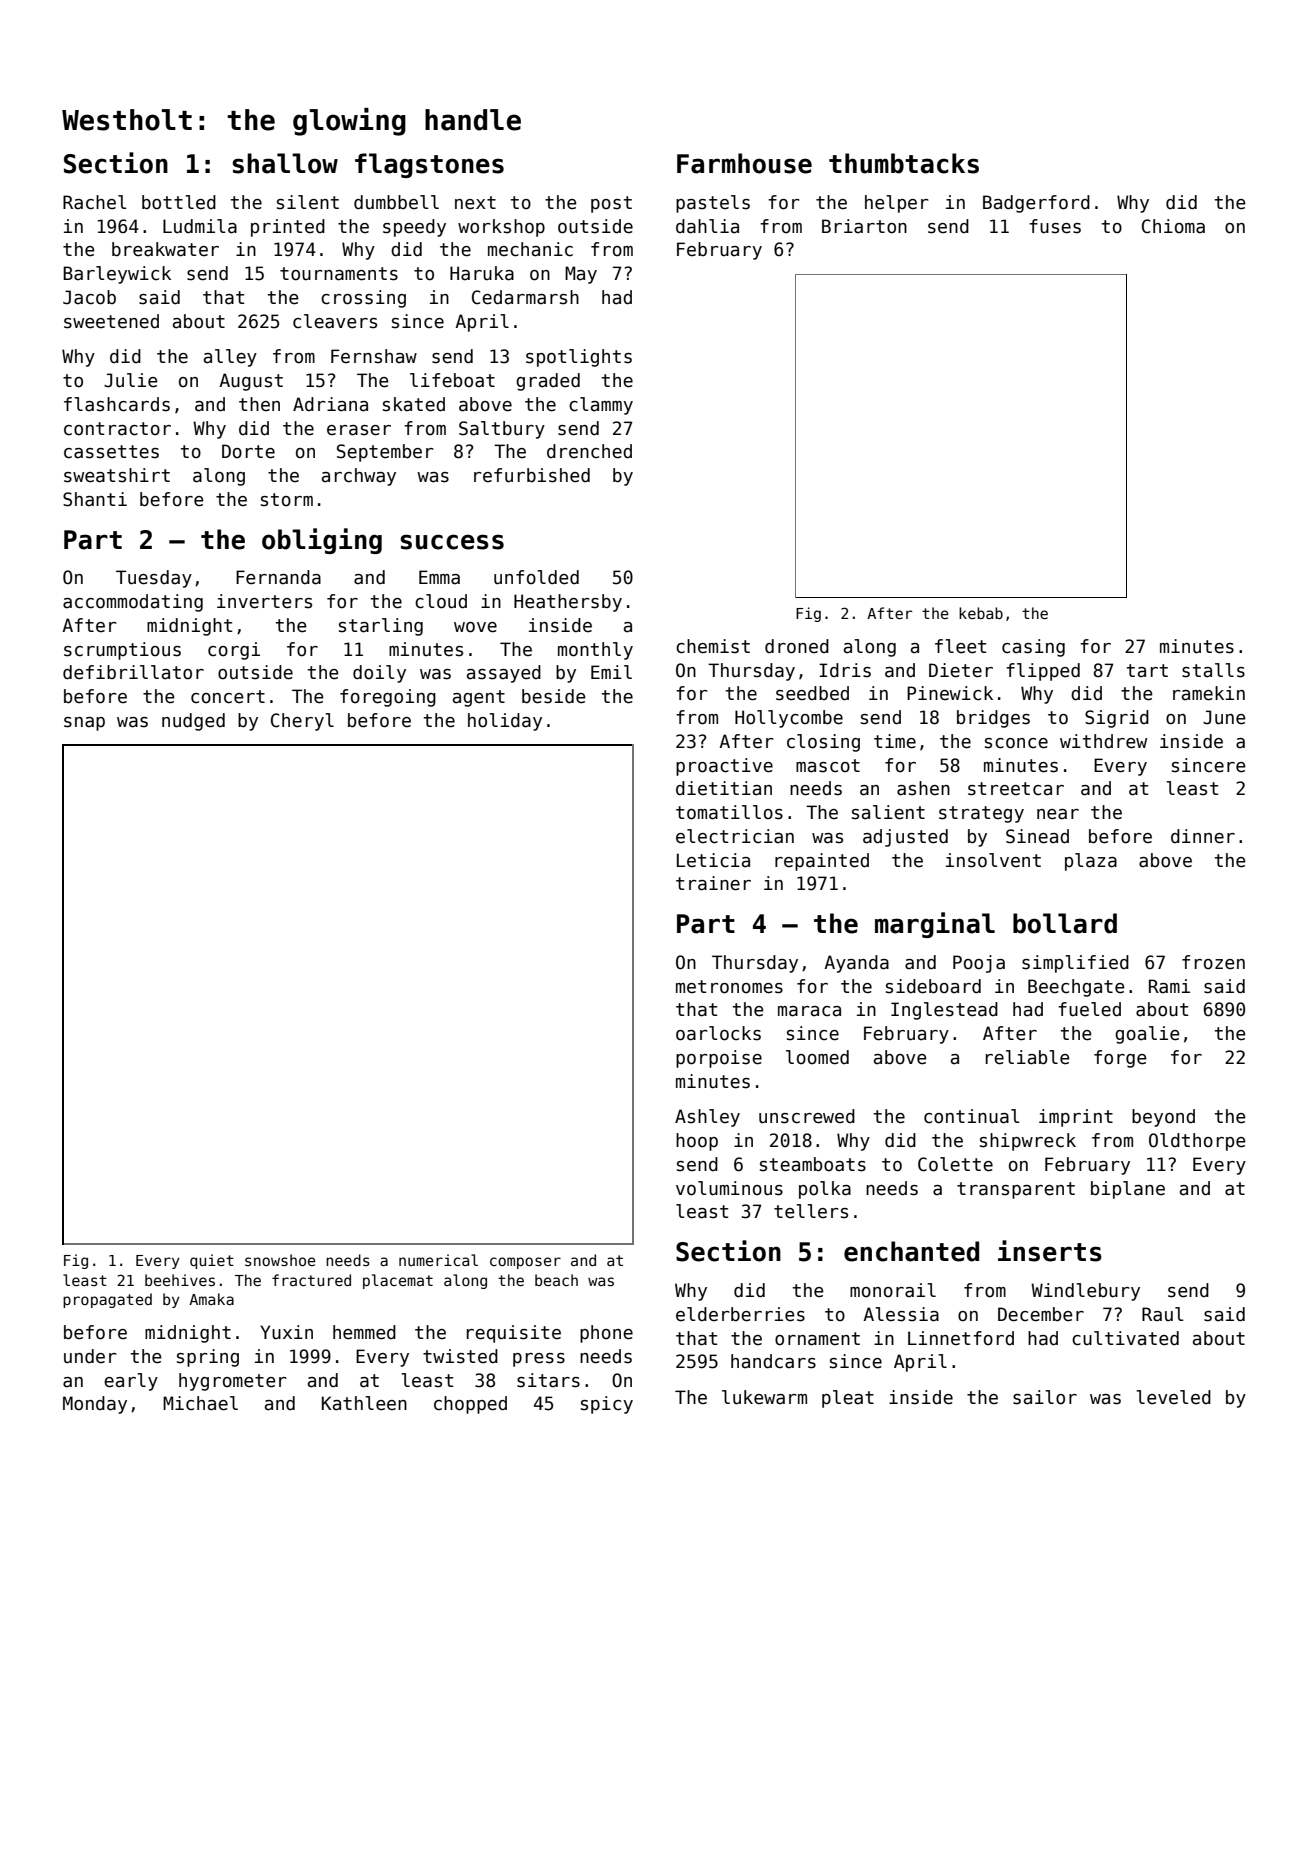 The width and height of the screenshot is (1309, 1851). Describe the element at coordinates (556, 1280) in the screenshot. I see `beach` at that location.
